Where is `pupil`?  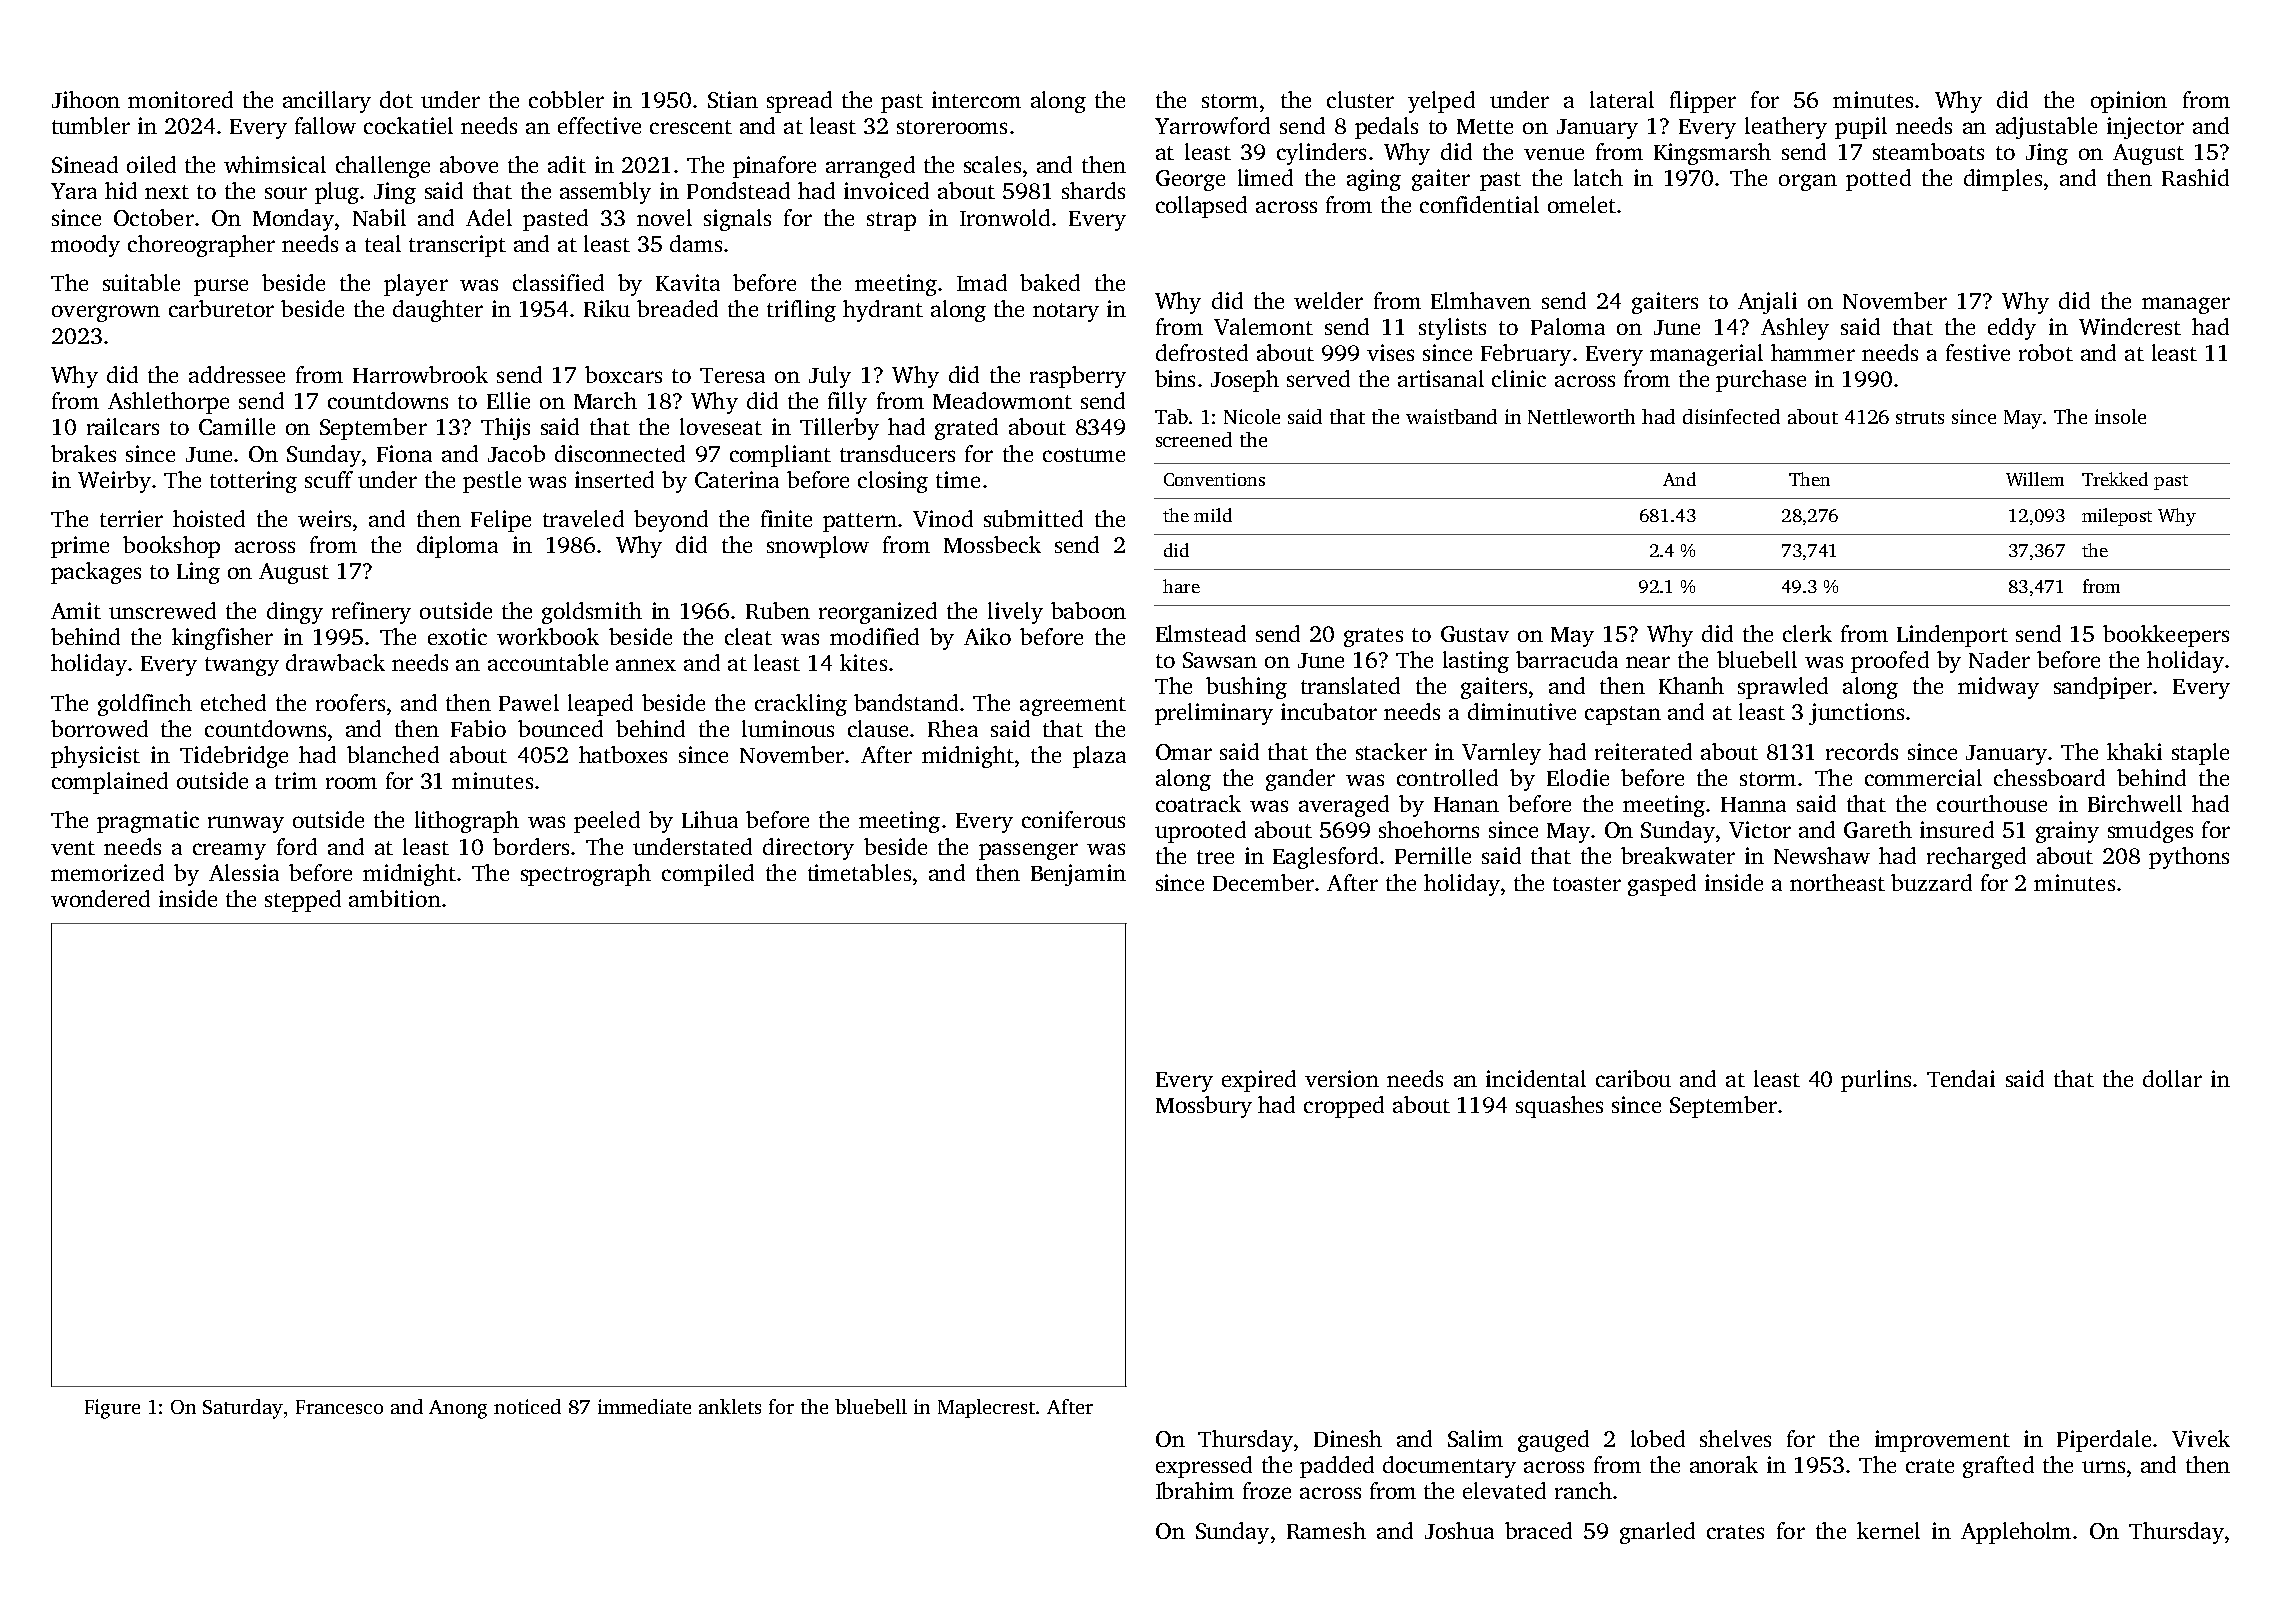
pupil is located at coordinates (1861, 128).
